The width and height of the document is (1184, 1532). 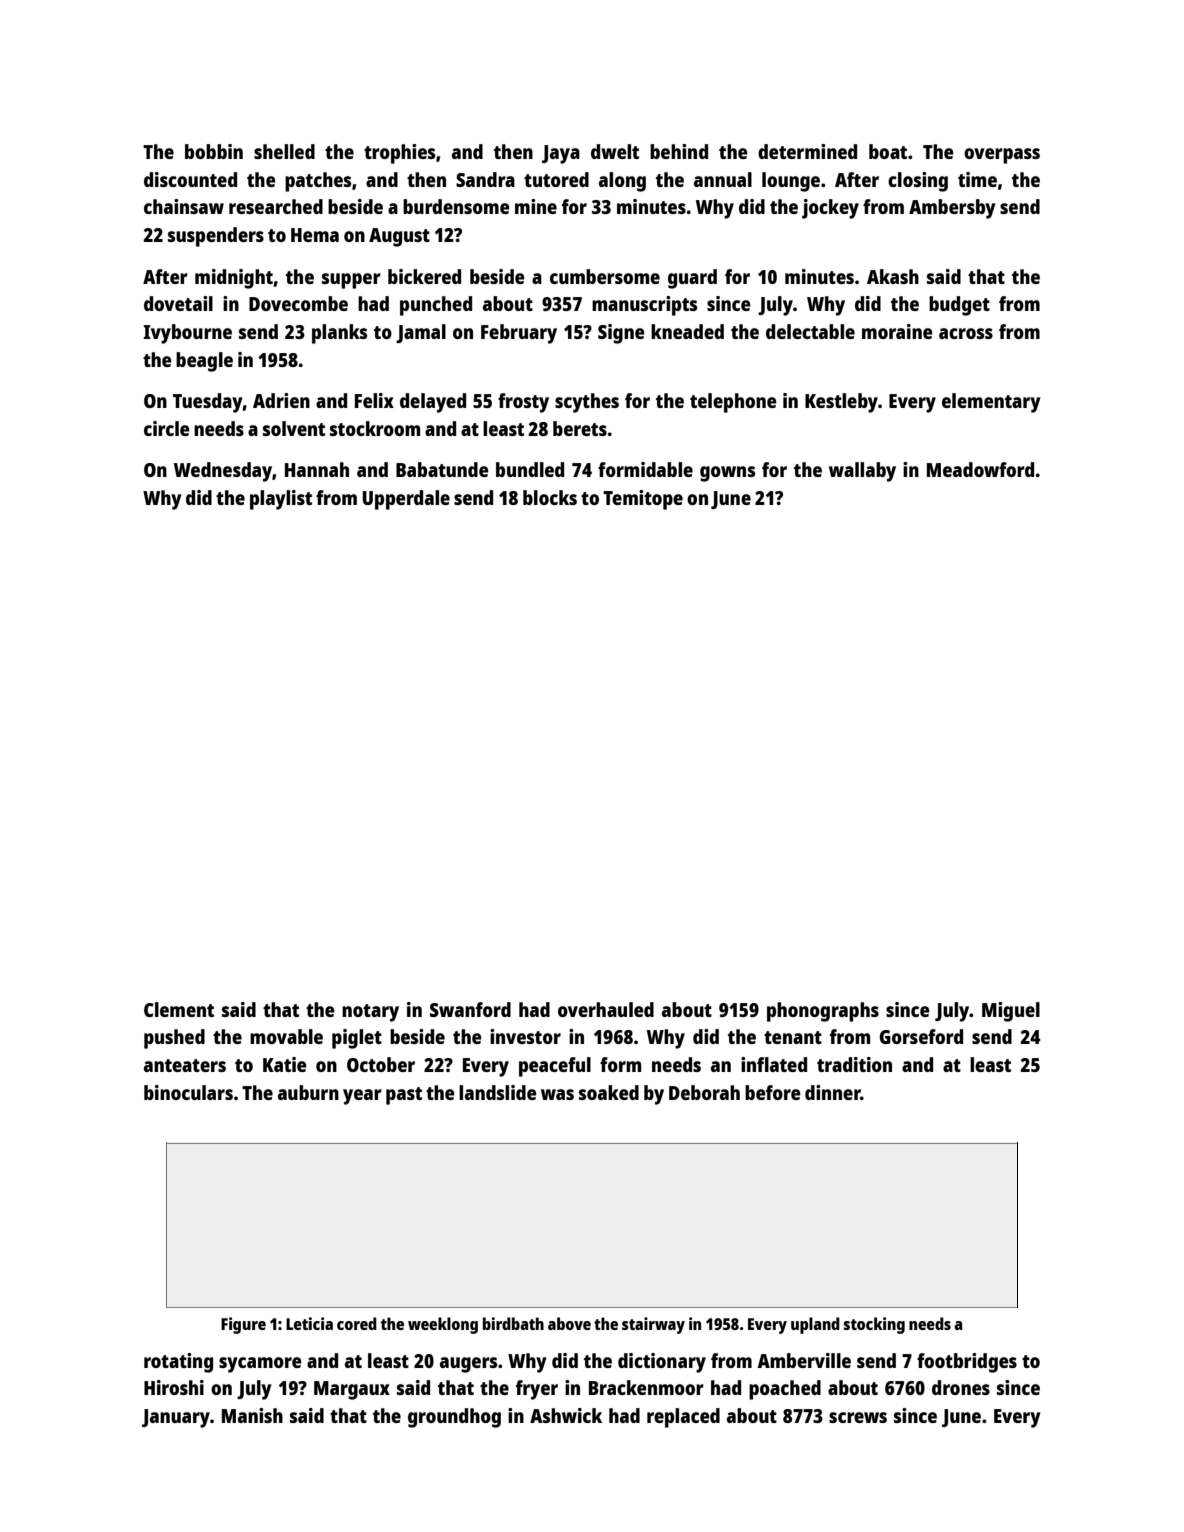 What do you see at coordinates (252, 1415) in the document?
I see `Manish` at bounding box center [252, 1415].
